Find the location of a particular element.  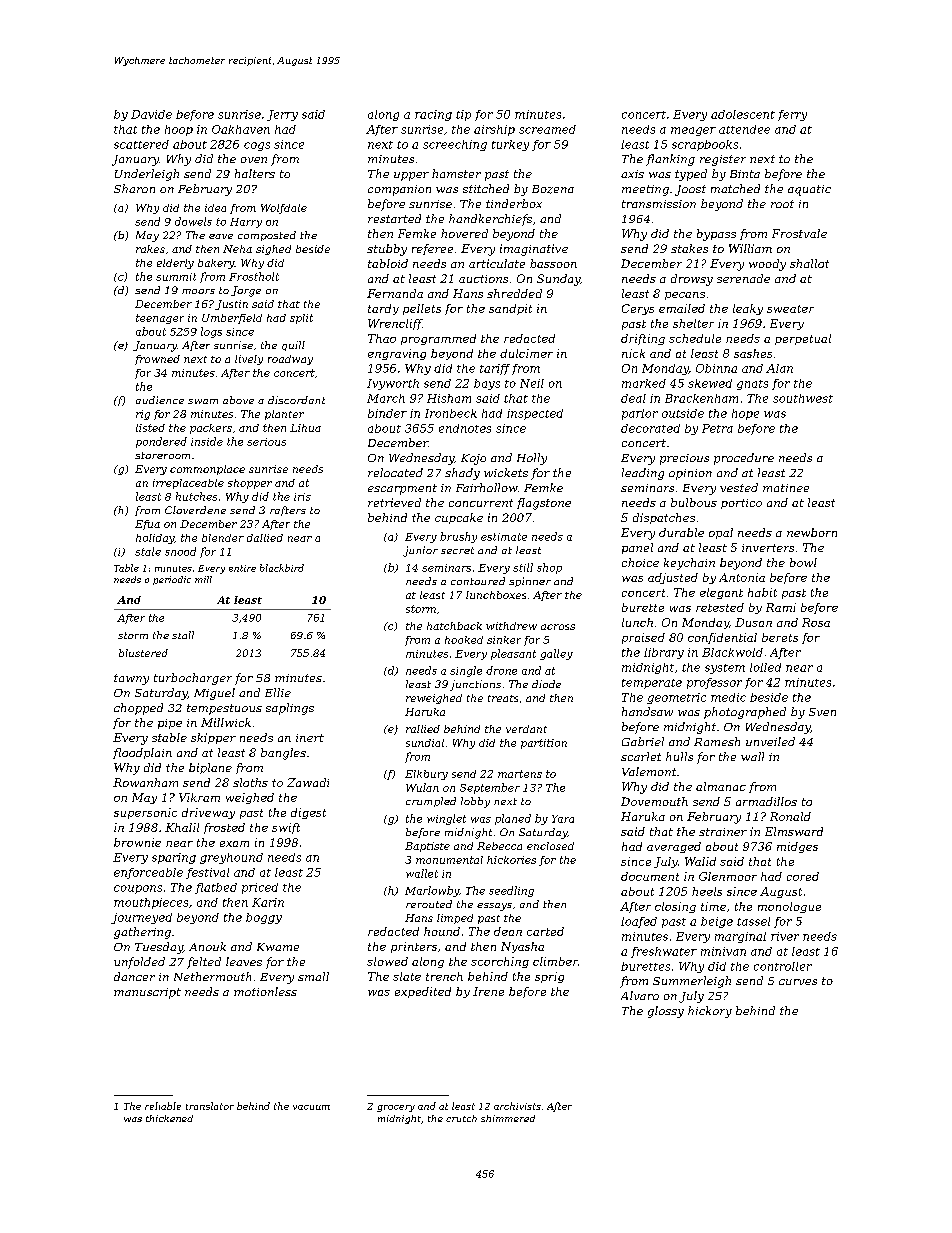

entire is located at coordinates (242, 568).
